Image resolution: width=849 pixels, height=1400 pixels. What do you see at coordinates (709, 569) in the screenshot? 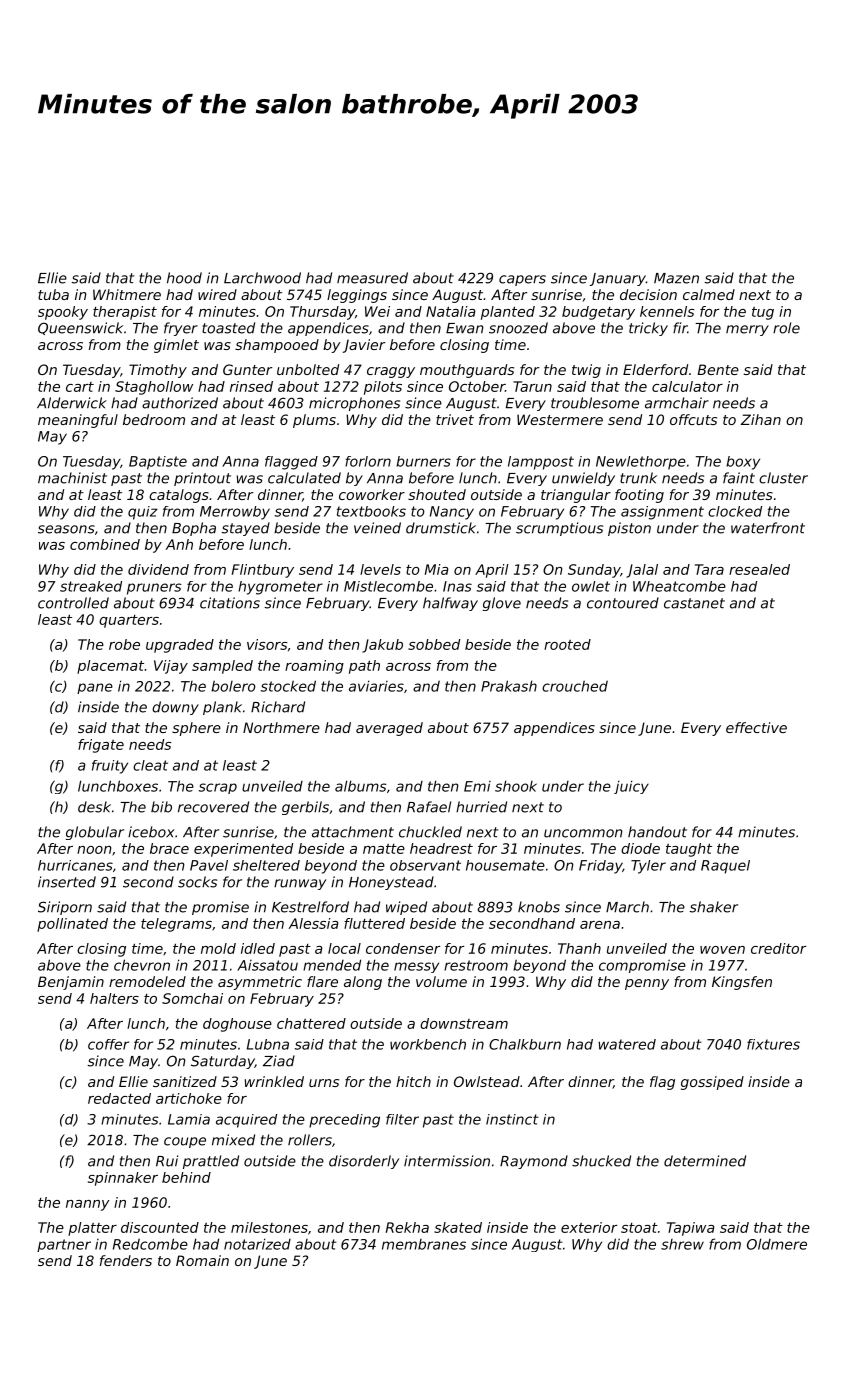
I see `Tara` at bounding box center [709, 569].
